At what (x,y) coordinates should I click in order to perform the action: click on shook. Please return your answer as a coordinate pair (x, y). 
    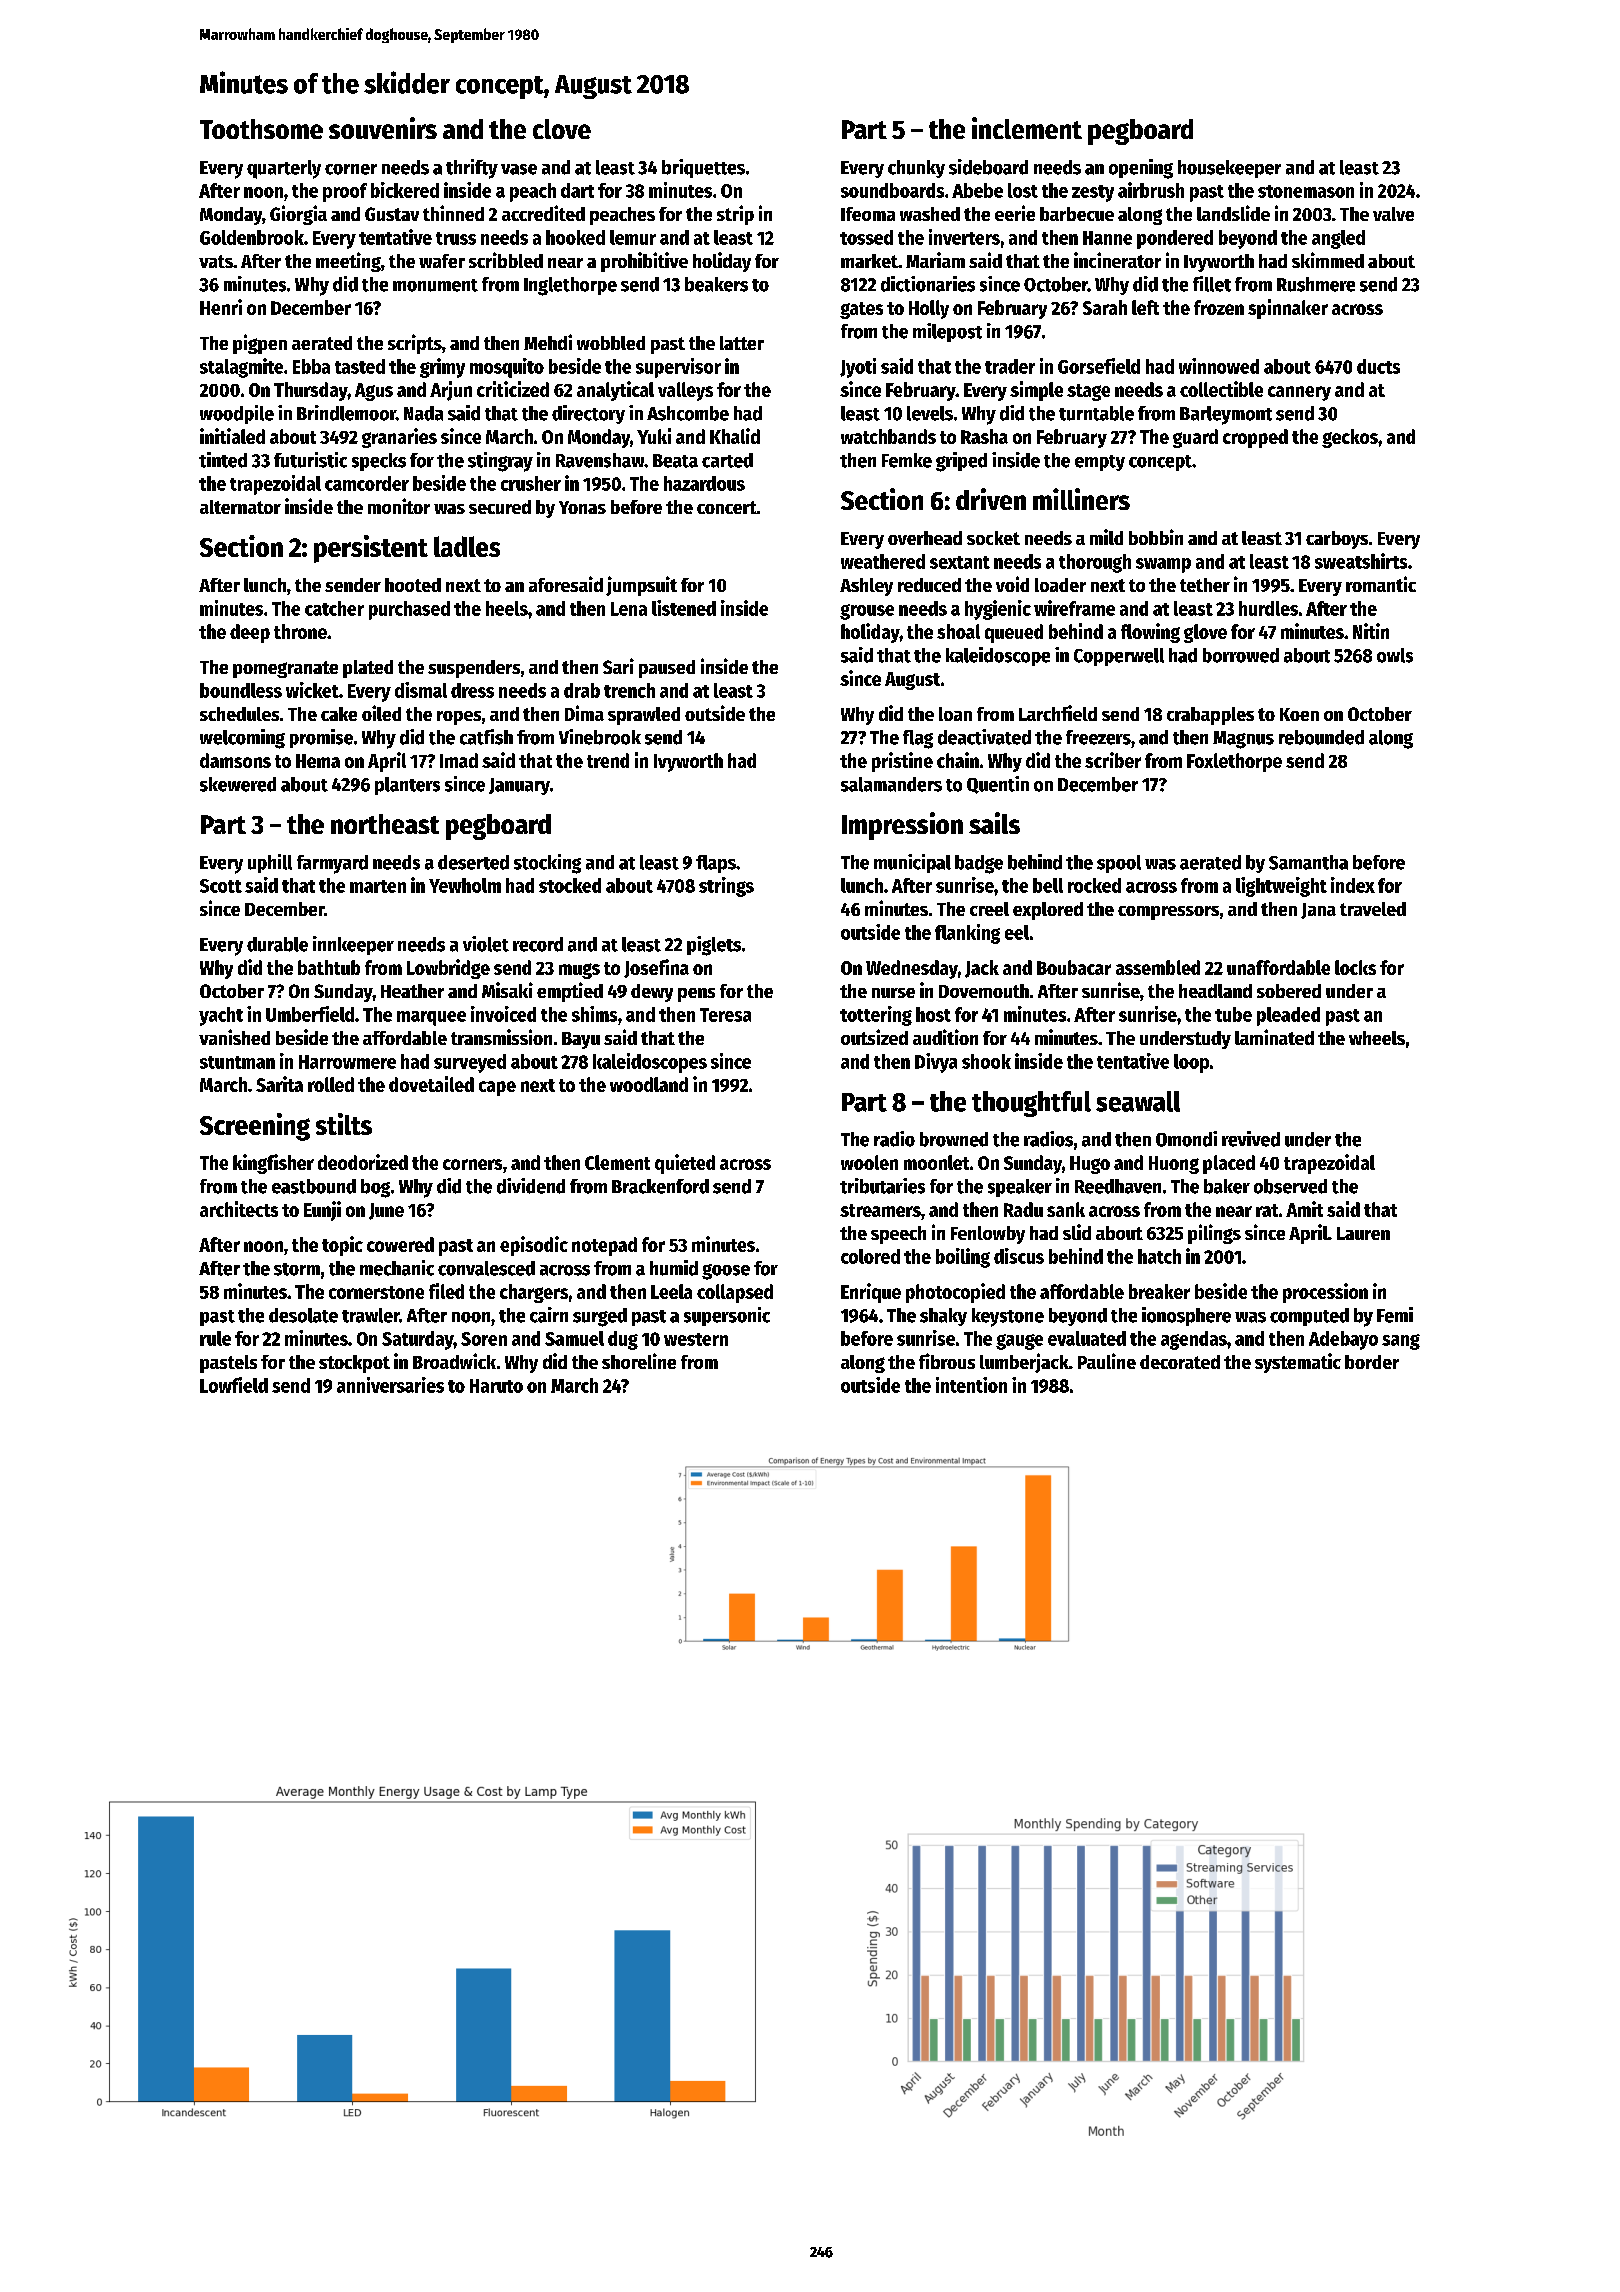
    Looking at the image, I should click on (986, 1061).
